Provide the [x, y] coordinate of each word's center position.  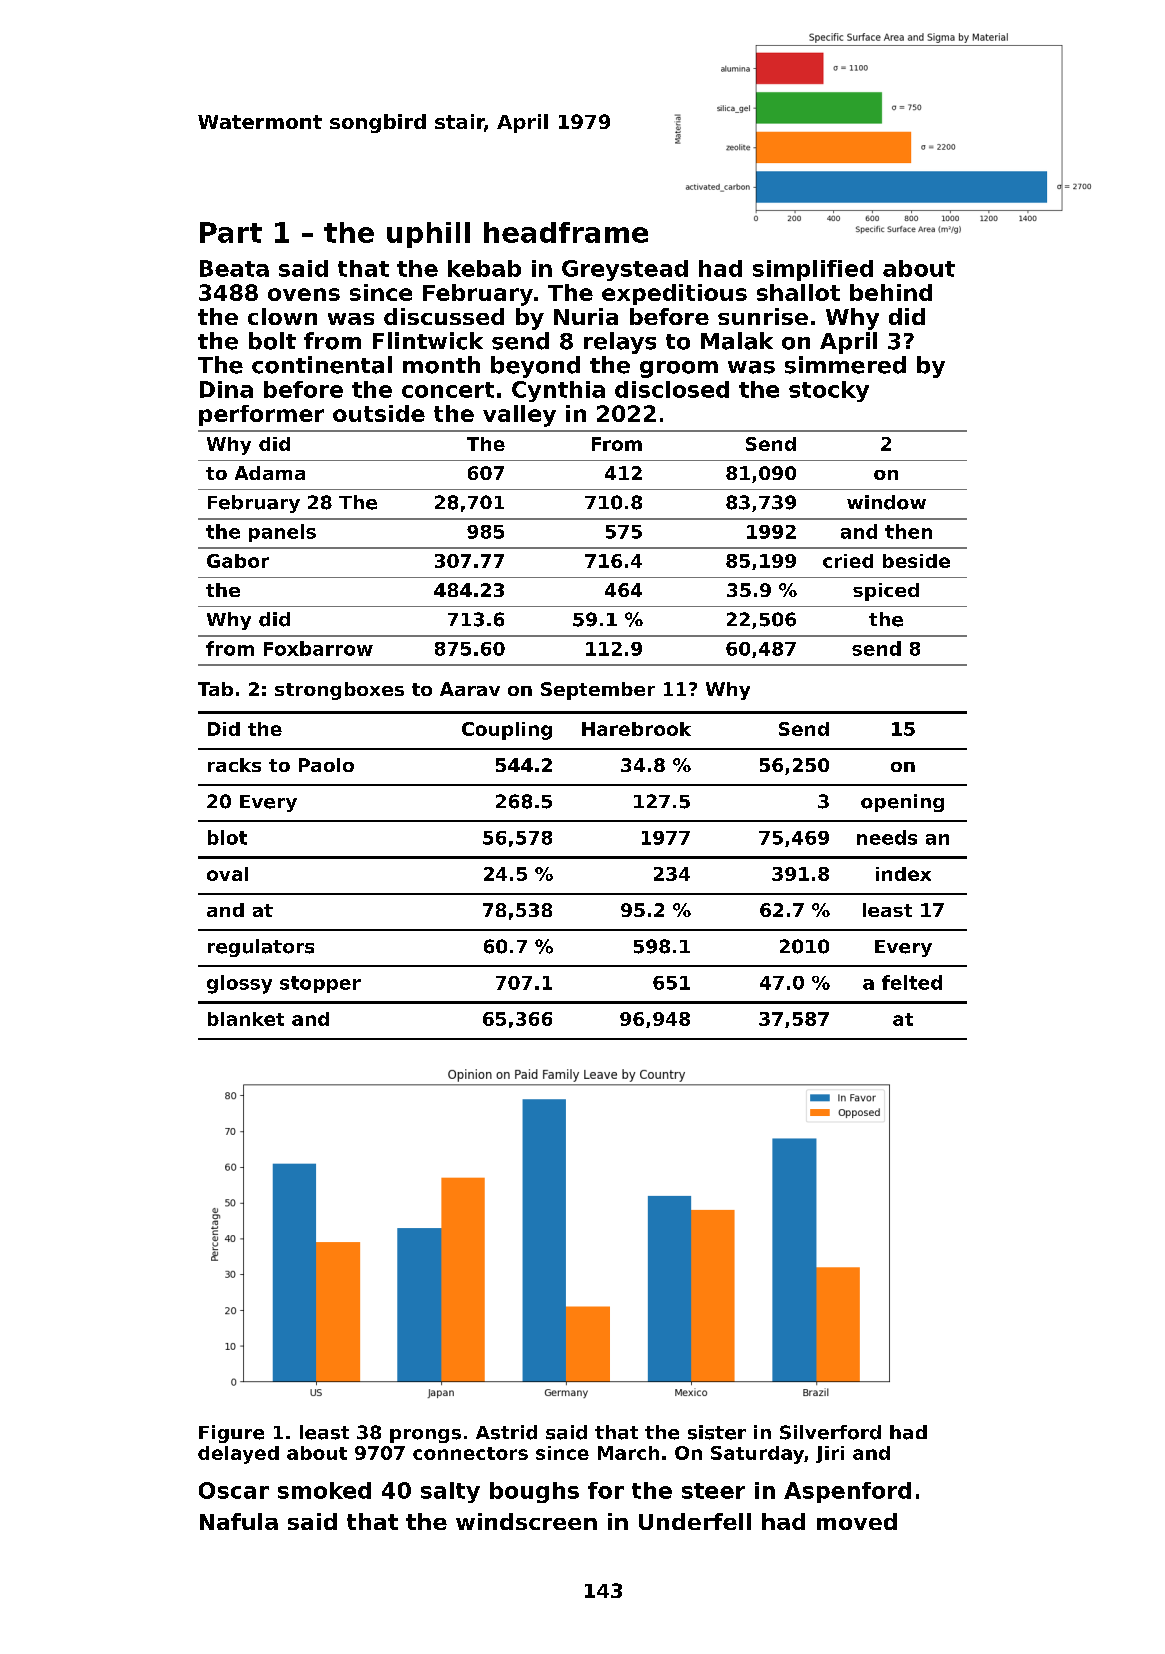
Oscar [234, 1490]
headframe [566, 232]
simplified [813, 270]
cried [848, 561]
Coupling [507, 731]
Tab [215, 689]
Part [231, 232]
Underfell [695, 1521]
